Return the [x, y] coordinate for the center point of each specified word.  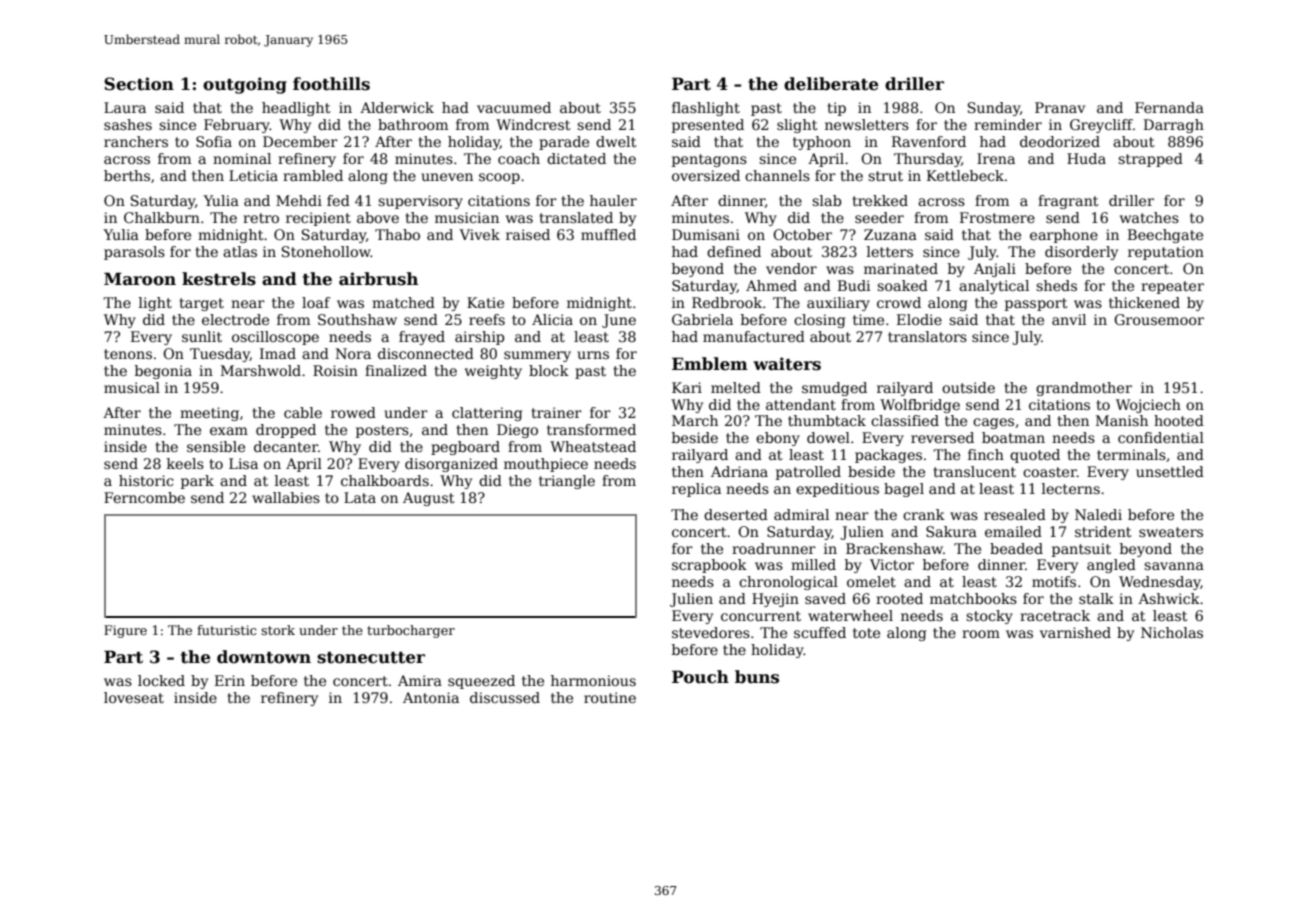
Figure [125, 631]
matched [403, 302]
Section [139, 84]
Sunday [994, 109]
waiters [787, 364]
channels [777, 175]
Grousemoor [1159, 319]
